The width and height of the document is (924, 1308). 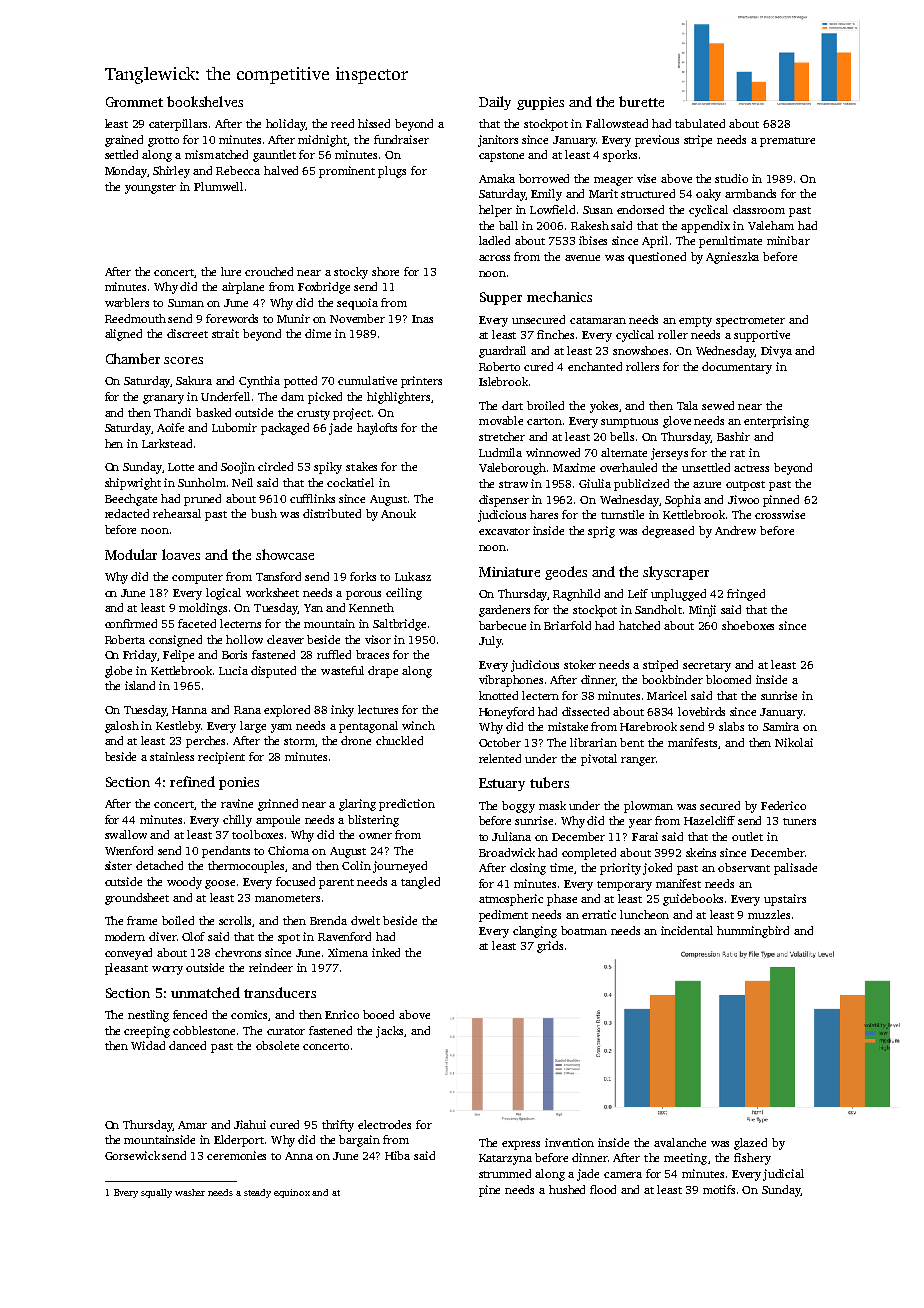 What do you see at coordinates (603, 1189) in the document?
I see `flood` at bounding box center [603, 1189].
